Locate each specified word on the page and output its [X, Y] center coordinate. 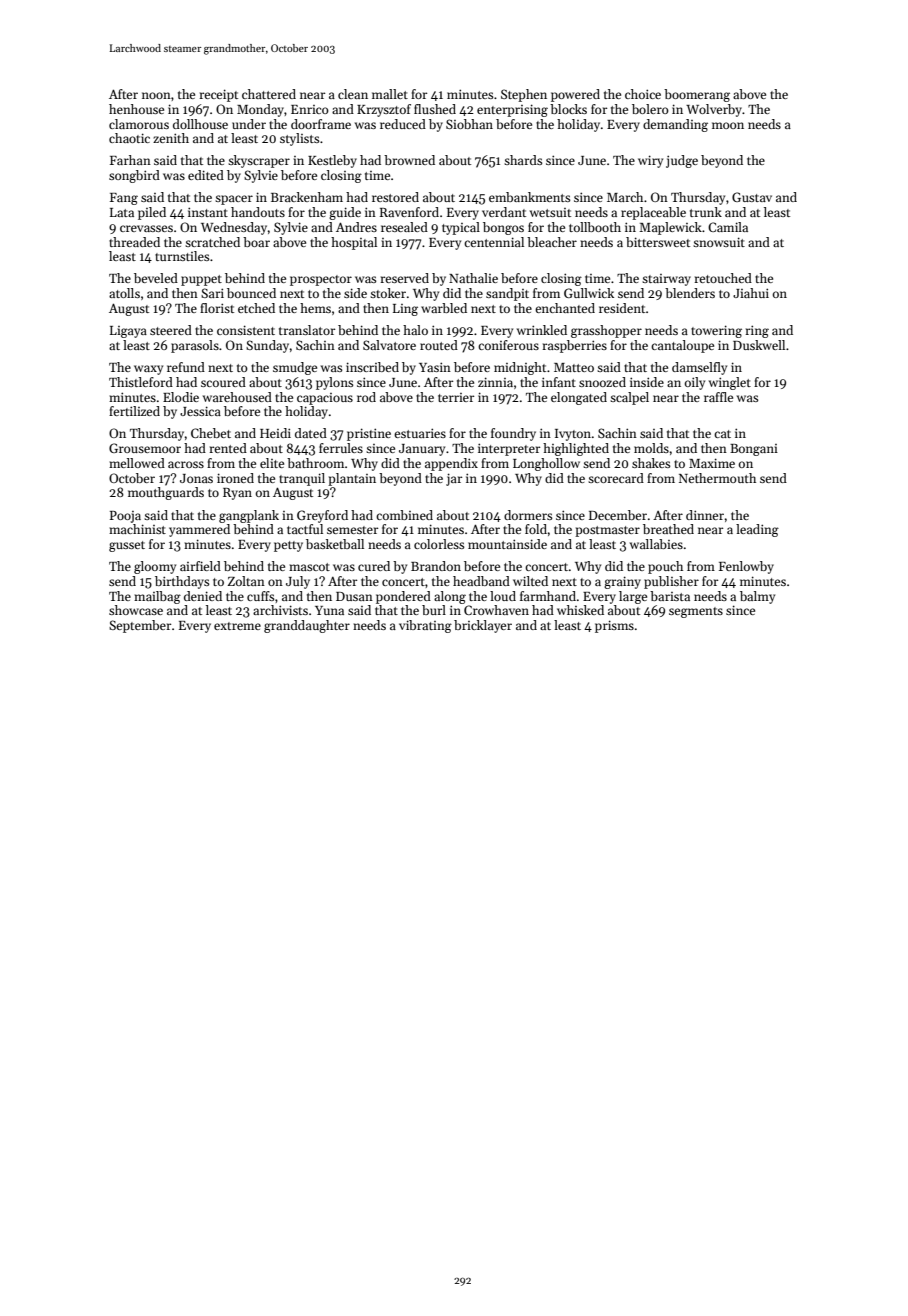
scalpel [629, 398]
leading [757, 530]
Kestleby [332, 161]
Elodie [181, 397]
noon [156, 95]
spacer [234, 200]
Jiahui [751, 293]
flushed [435, 109]
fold [536, 529]
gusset [127, 546]
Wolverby [714, 110]
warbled [444, 308]
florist [217, 308]
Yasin [435, 367]
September [140, 626]
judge [682, 161]
